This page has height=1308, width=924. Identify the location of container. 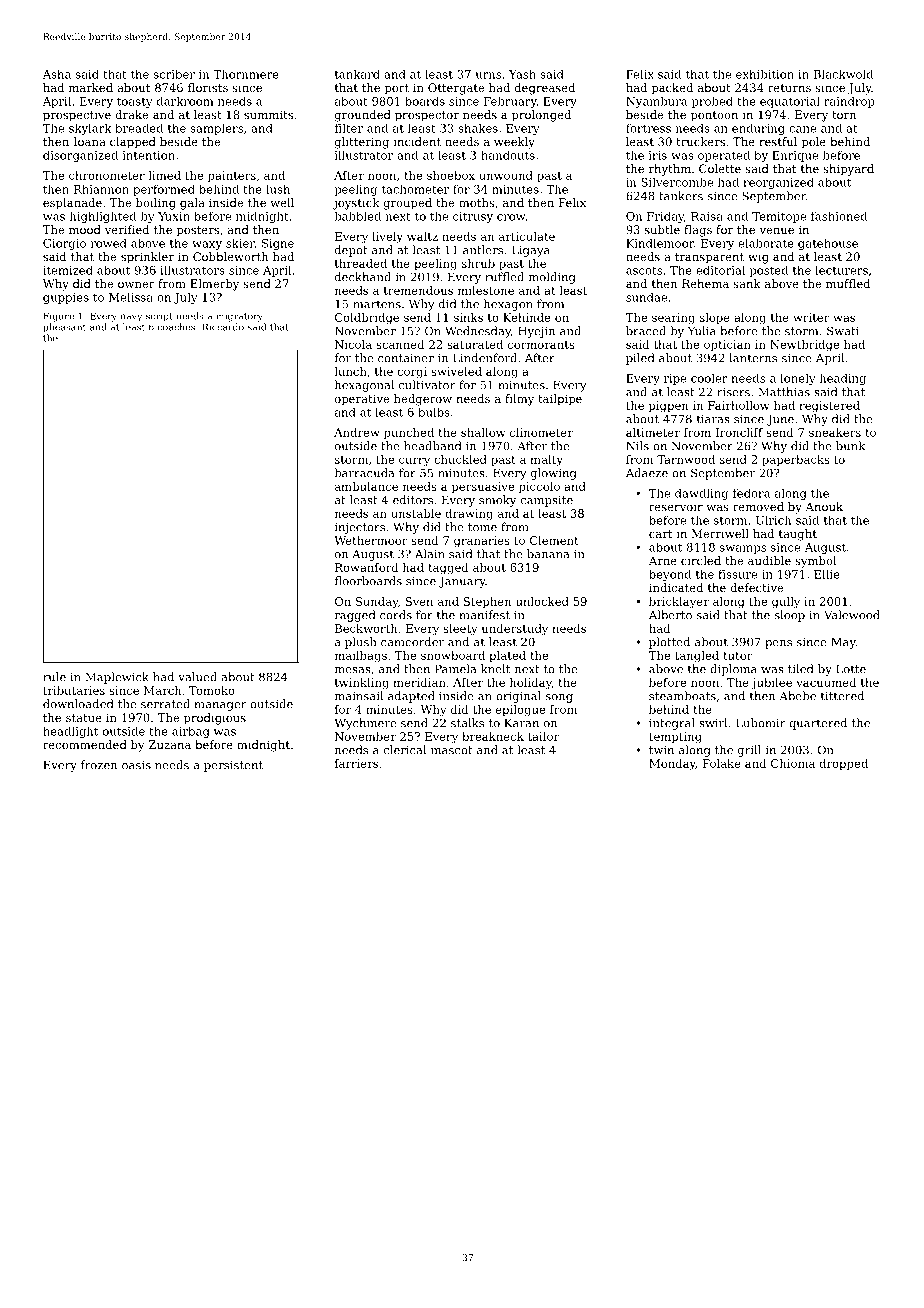
(406, 358).
